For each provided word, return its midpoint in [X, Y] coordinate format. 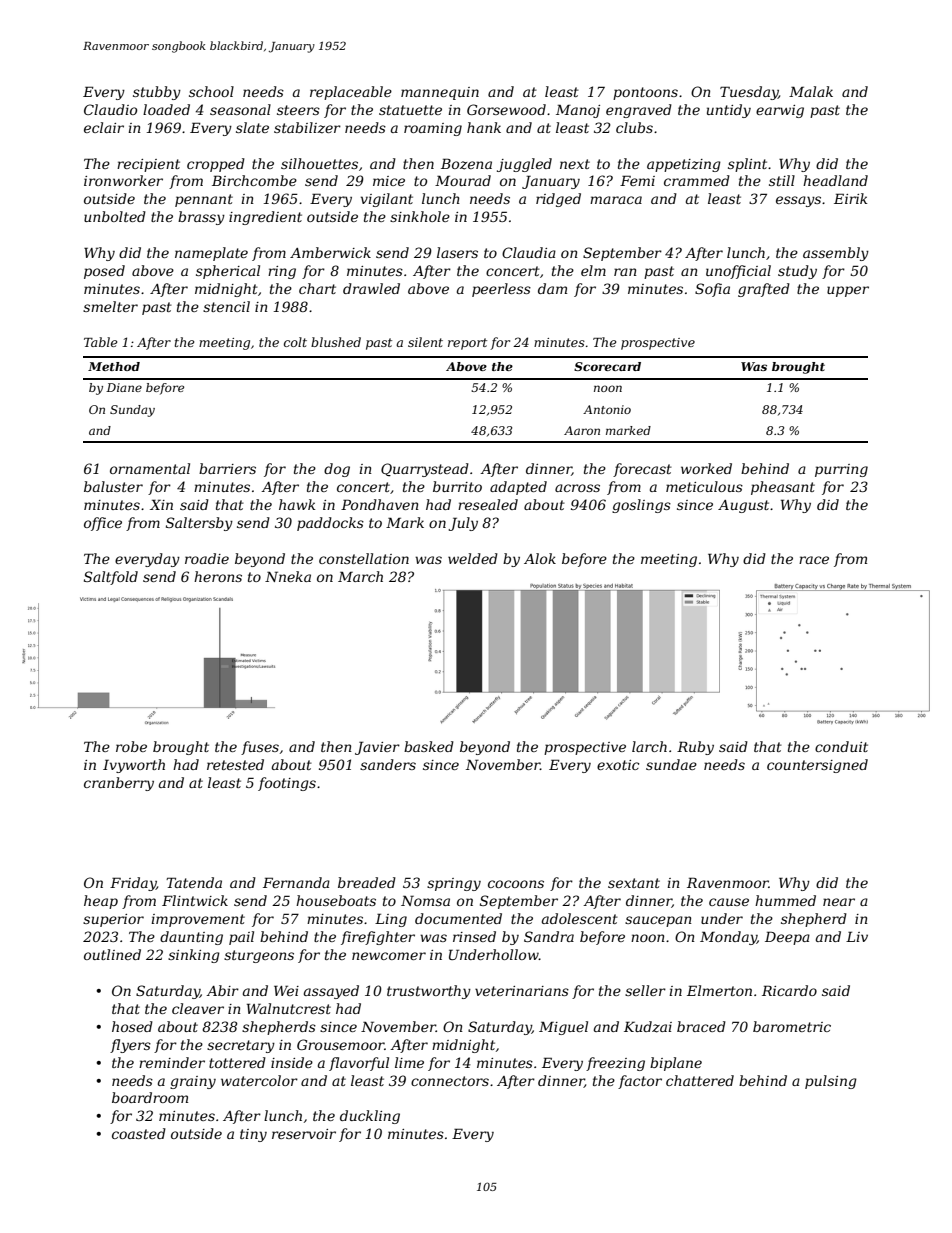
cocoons [516, 884]
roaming [433, 129]
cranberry [119, 784]
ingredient [265, 218]
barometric [792, 1026]
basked [429, 746]
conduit [841, 746]
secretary [241, 1046]
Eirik [850, 198]
